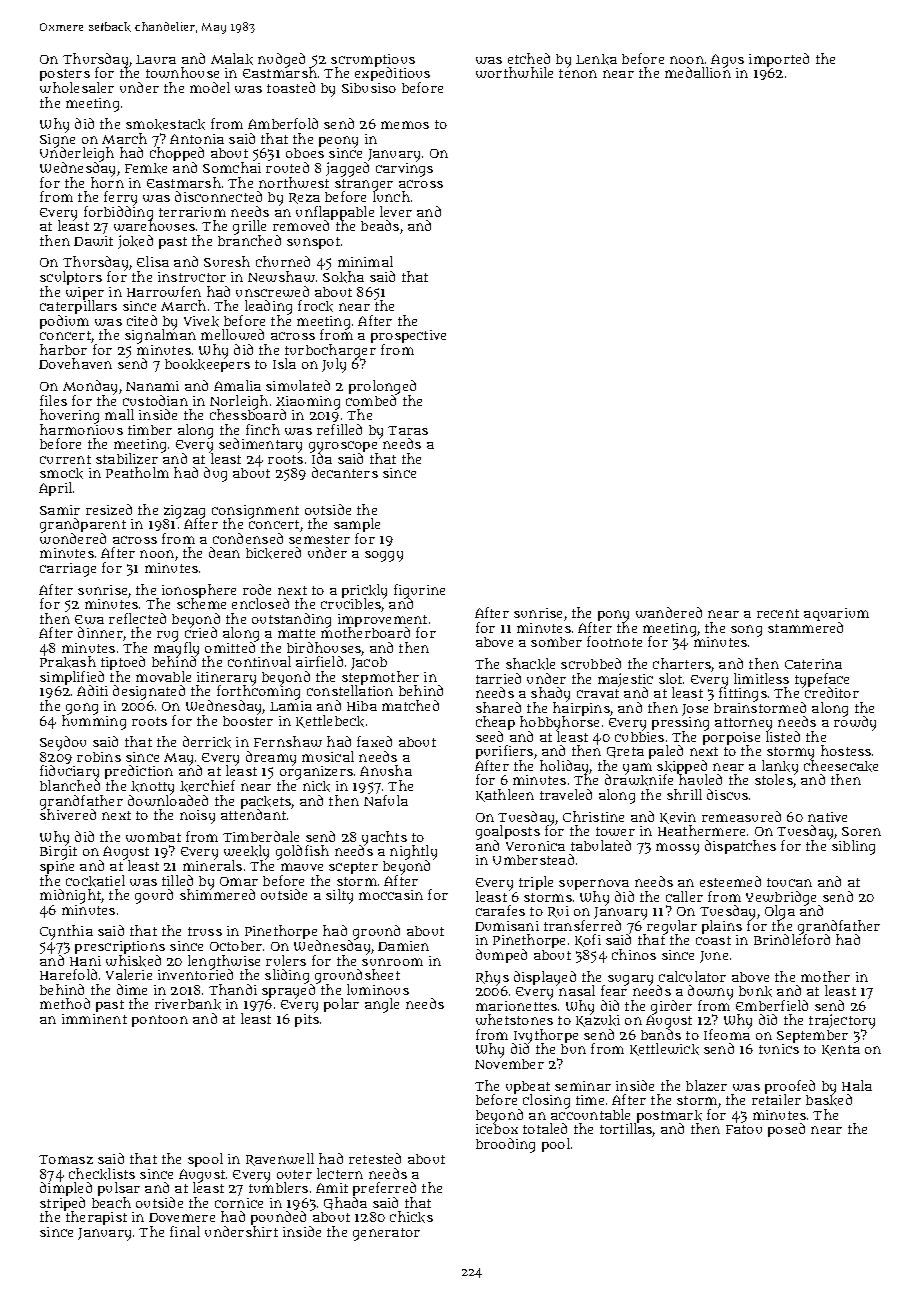 Image resolution: width=924 pixels, height=1308 pixels. Describe the element at coordinates (408, 430) in the screenshot. I see `Taras` at that location.
